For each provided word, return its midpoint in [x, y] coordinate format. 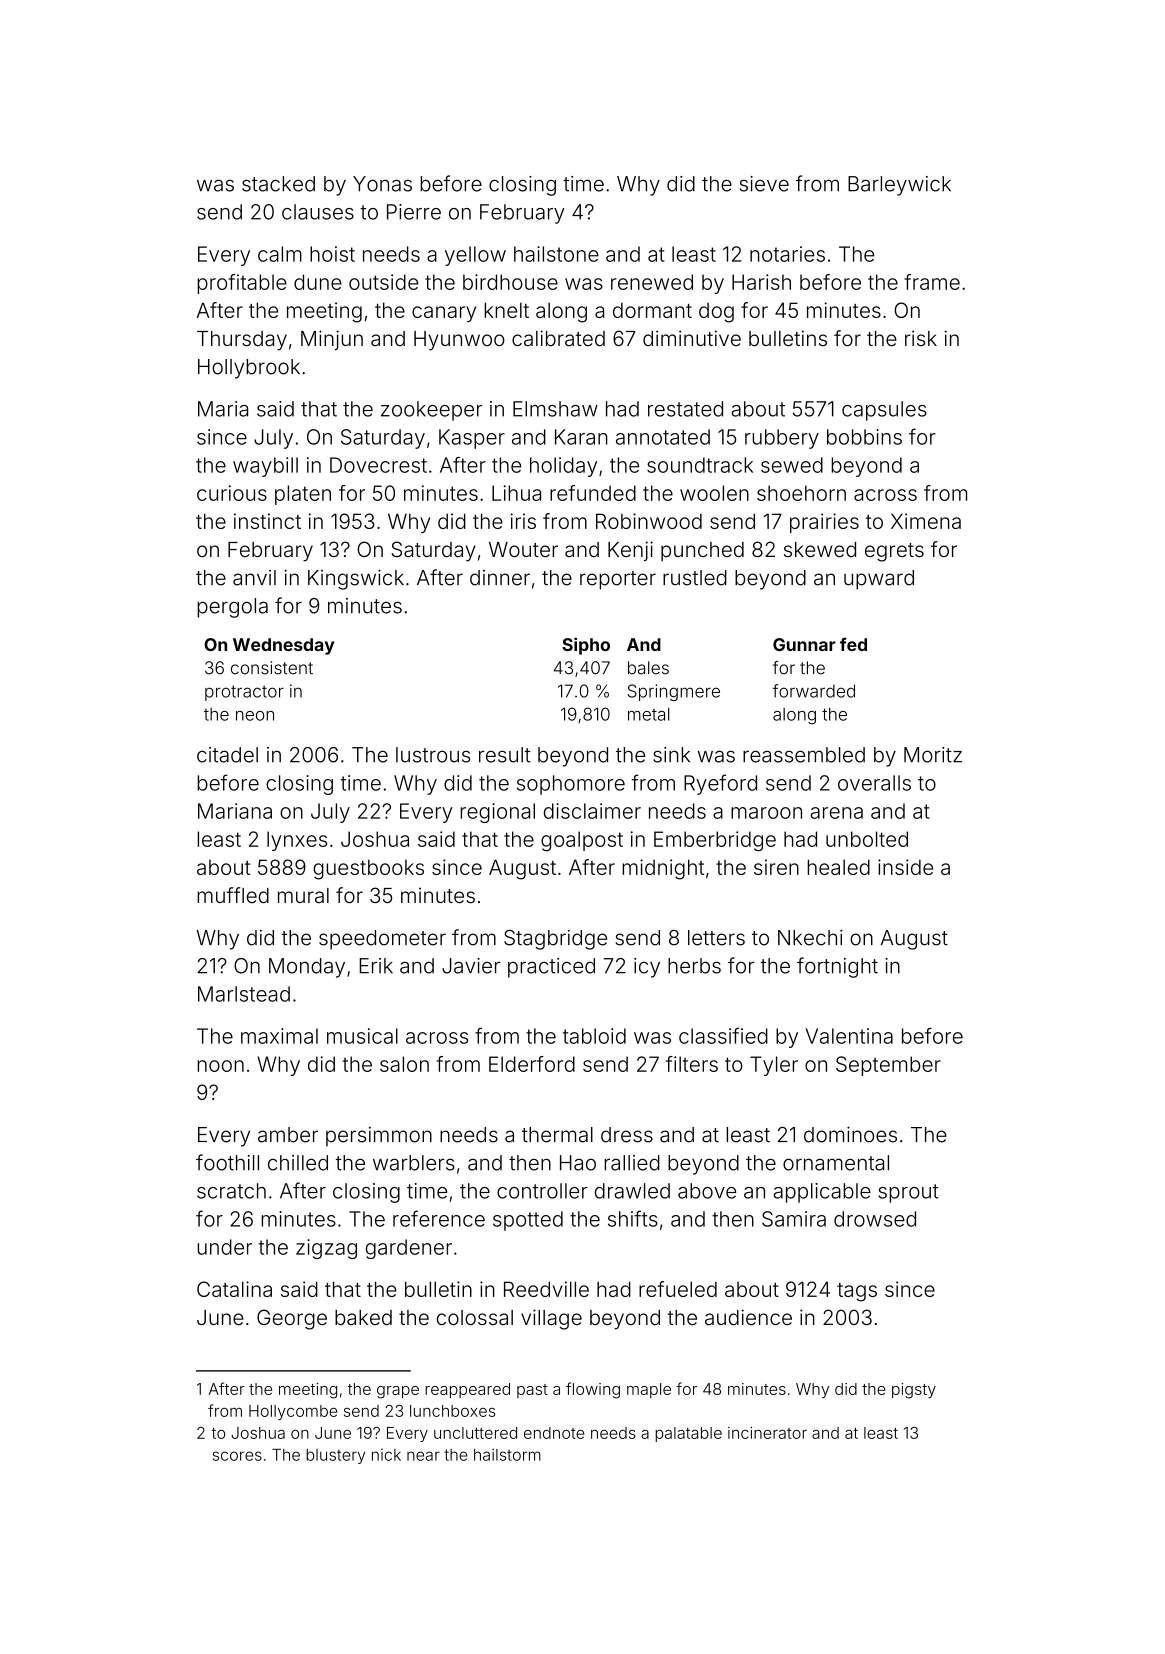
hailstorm [507, 1454]
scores [237, 1456]
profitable [242, 284]
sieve [764, 184]
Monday [307, 968]
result [505, 755]
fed [853, 644]
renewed [652, 282]
